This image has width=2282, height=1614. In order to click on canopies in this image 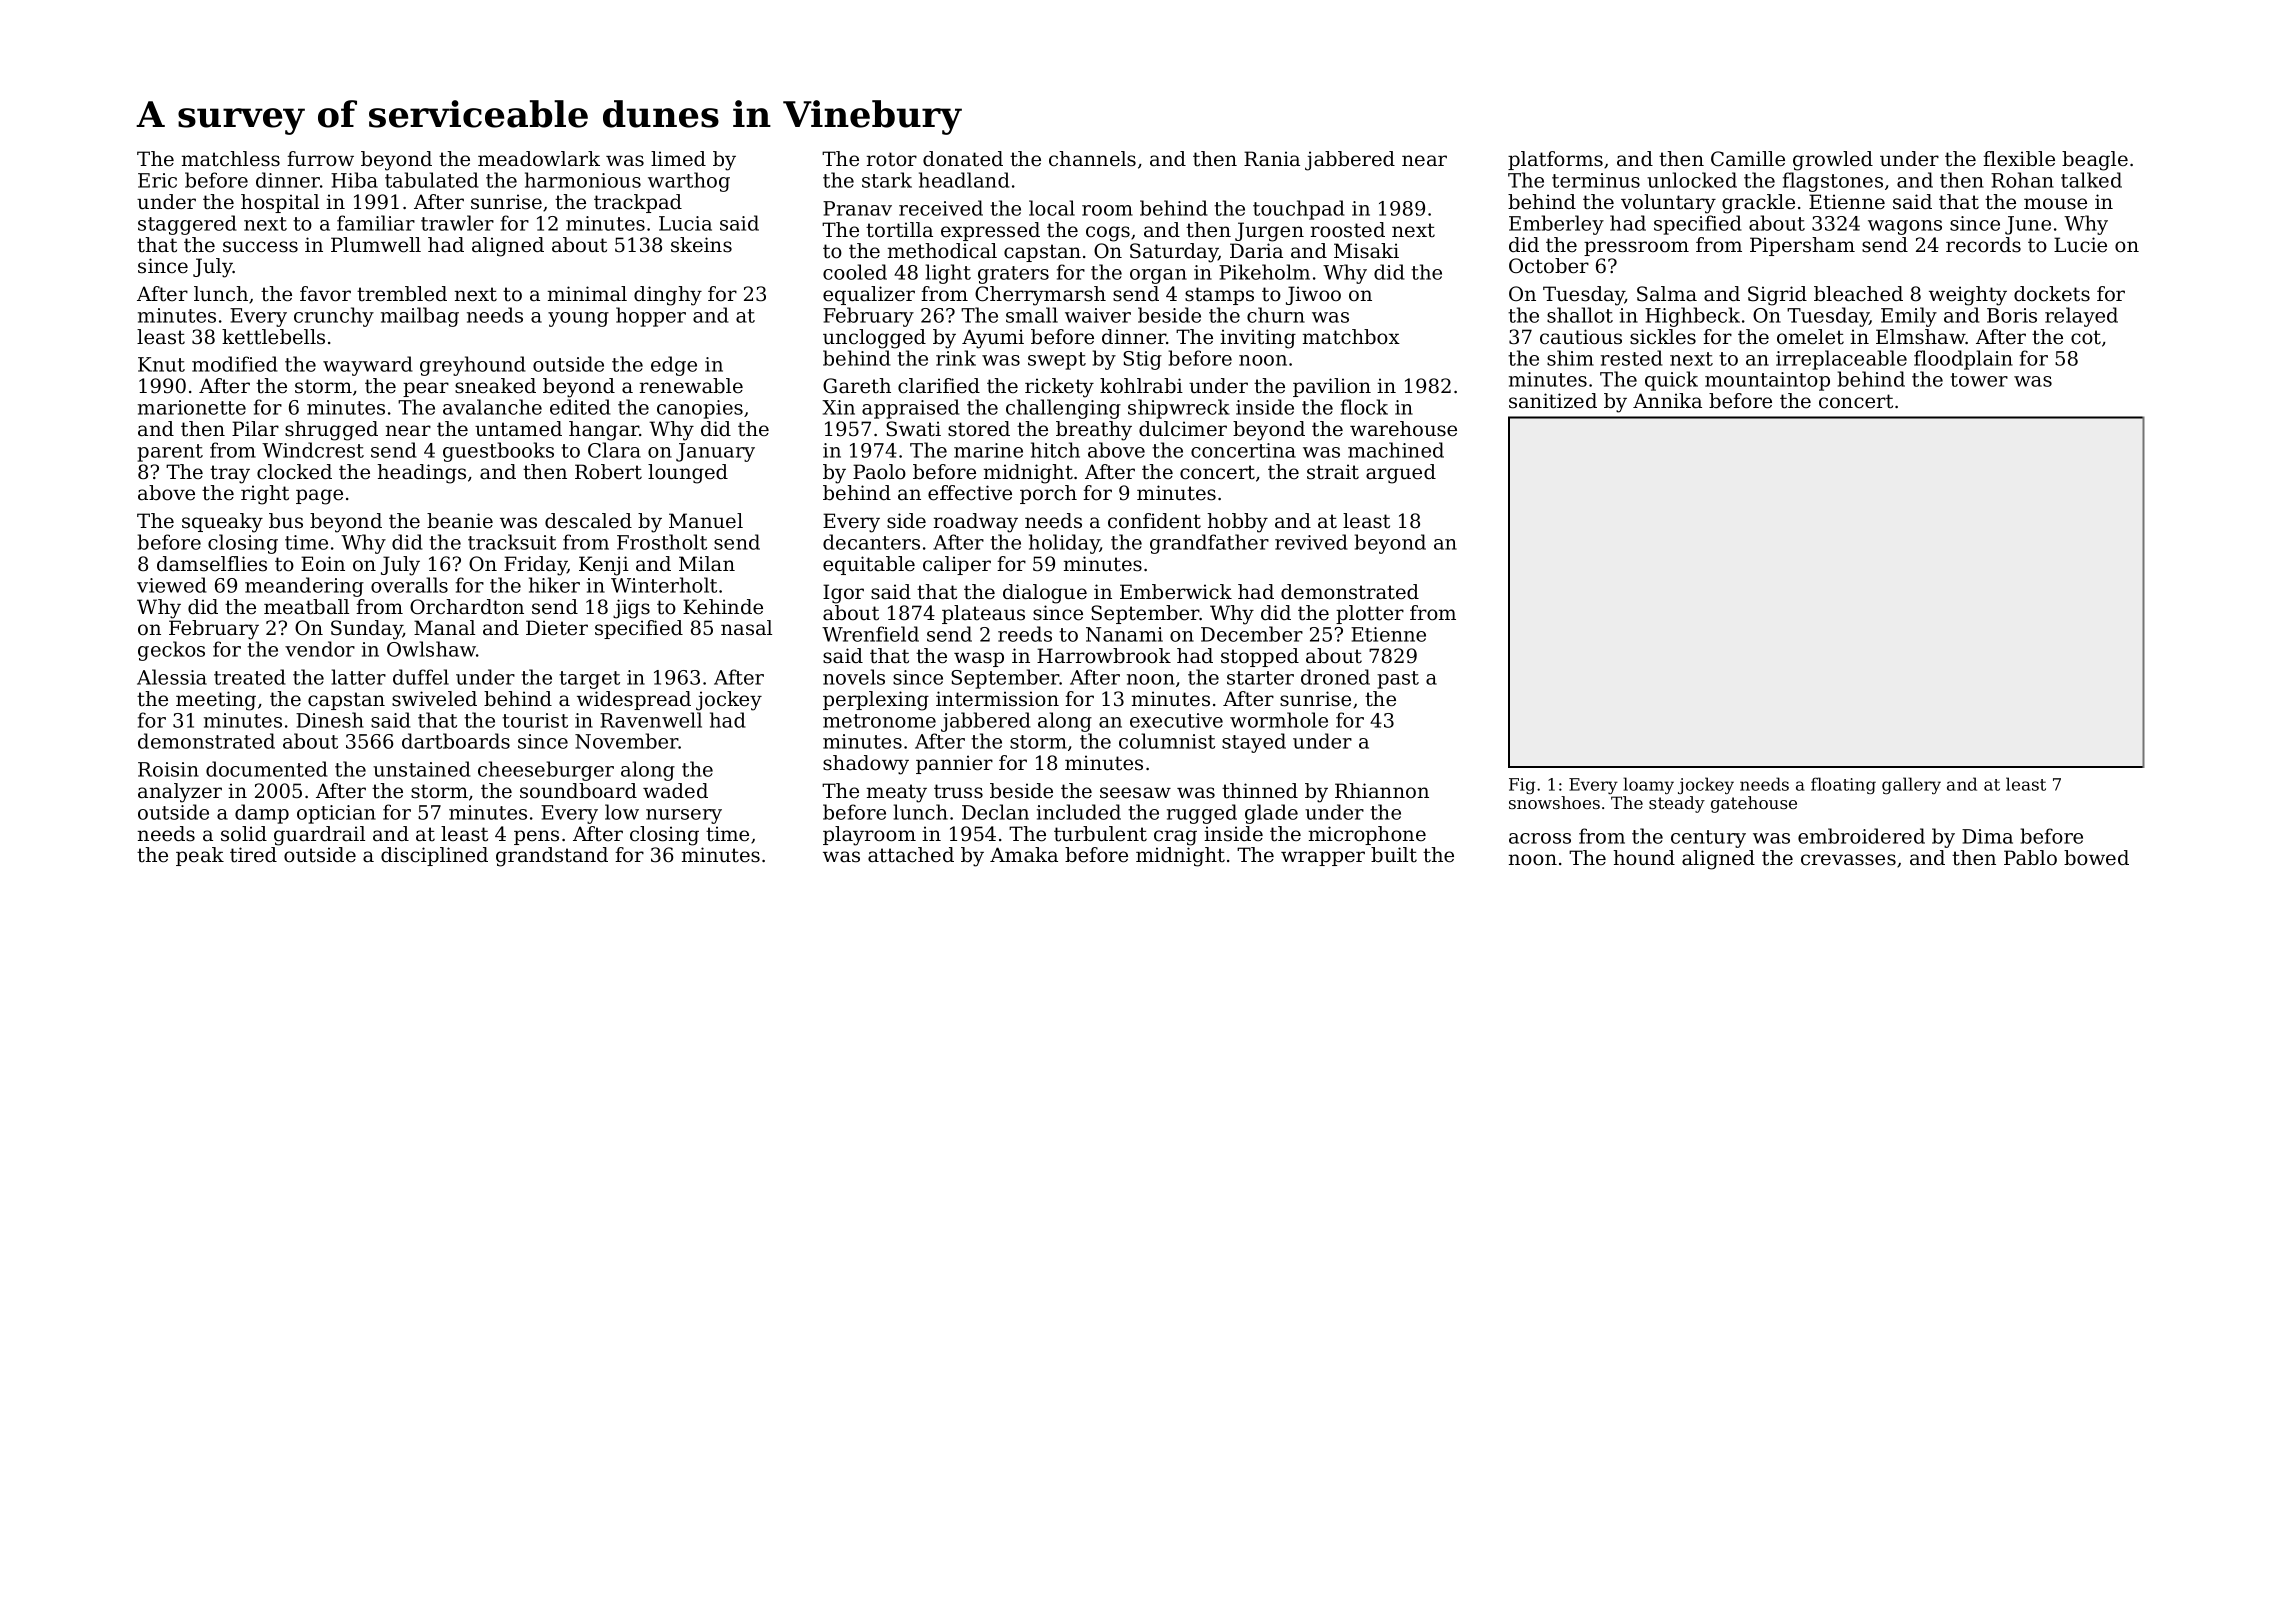, I will do `click(700, 409)`.
